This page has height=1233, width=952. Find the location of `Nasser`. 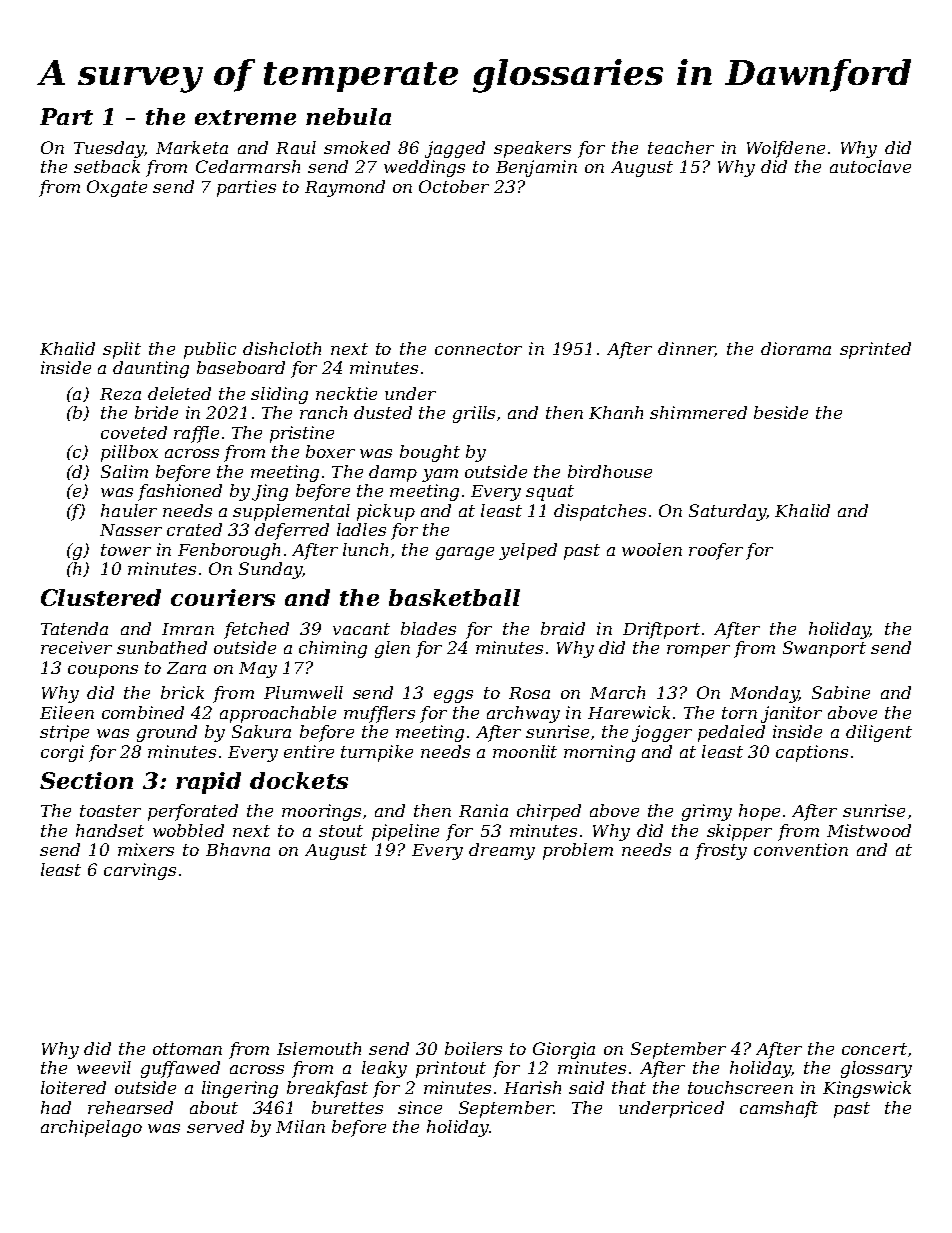

Nasser is located at coordinates (131, 530).
